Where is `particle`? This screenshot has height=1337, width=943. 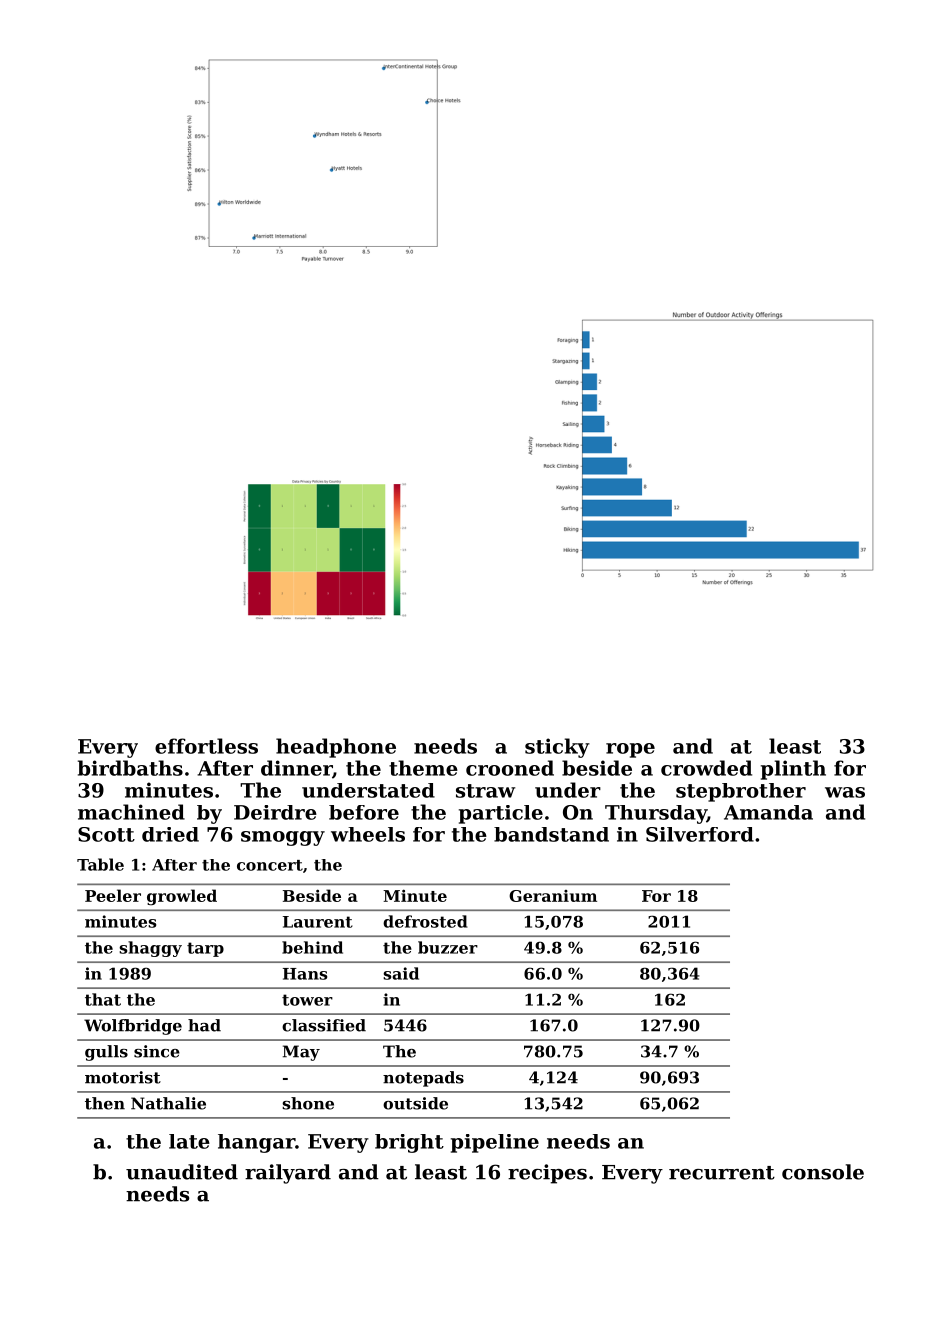 particle is located at coordinates (501, 814).
